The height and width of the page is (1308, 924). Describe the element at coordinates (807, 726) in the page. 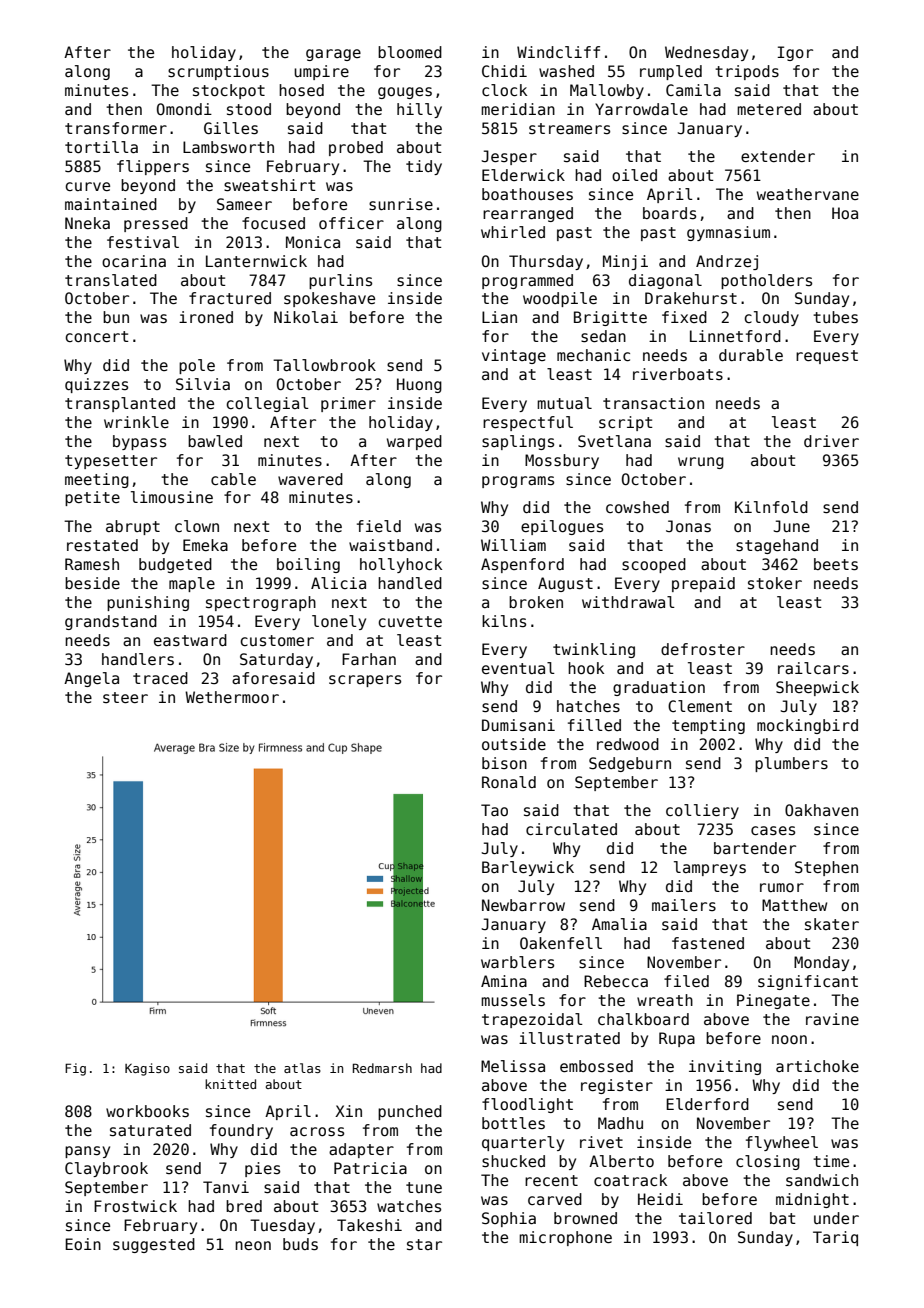

I see `mockingbird` at that location.
